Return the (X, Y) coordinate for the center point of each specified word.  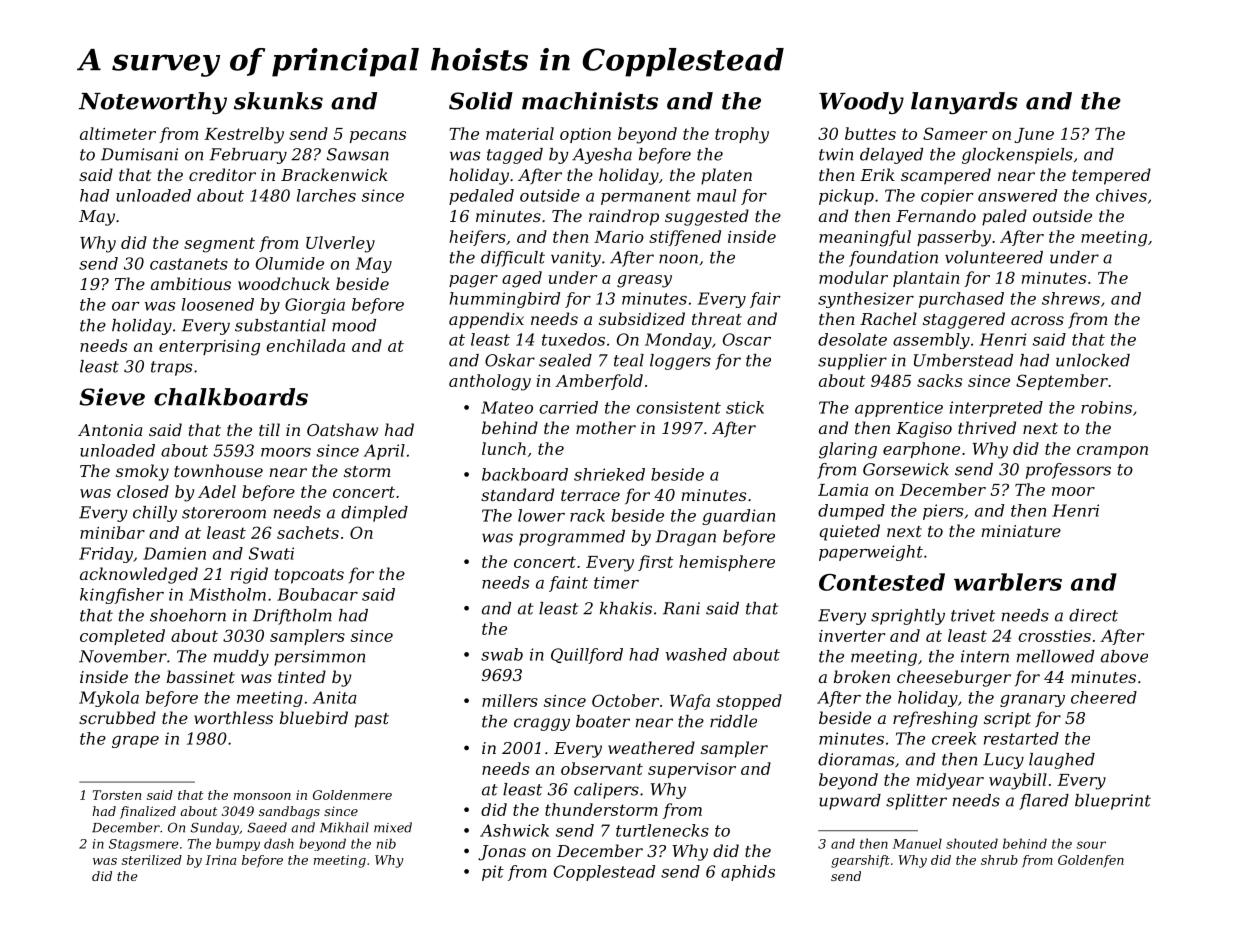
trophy (742, 135)
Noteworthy (153, 103)
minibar (112, 532)
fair (765, 300)
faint (568, 584)
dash (279, 843)
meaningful (865, 238)
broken (862, 676)
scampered (946, 176)
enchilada (305, 345)
